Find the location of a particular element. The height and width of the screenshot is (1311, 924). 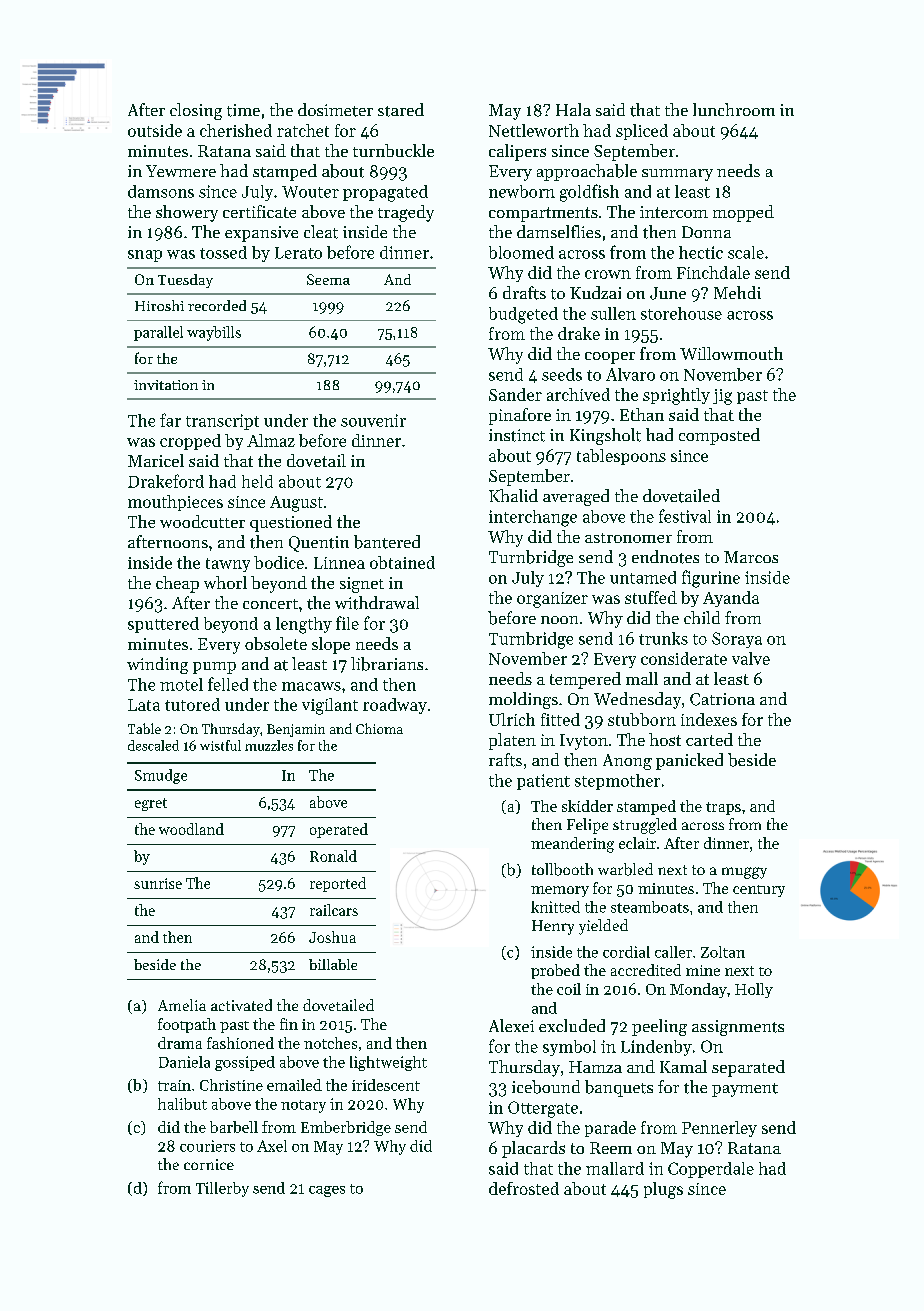

lunchroom is located at coordinates (734, 109).
